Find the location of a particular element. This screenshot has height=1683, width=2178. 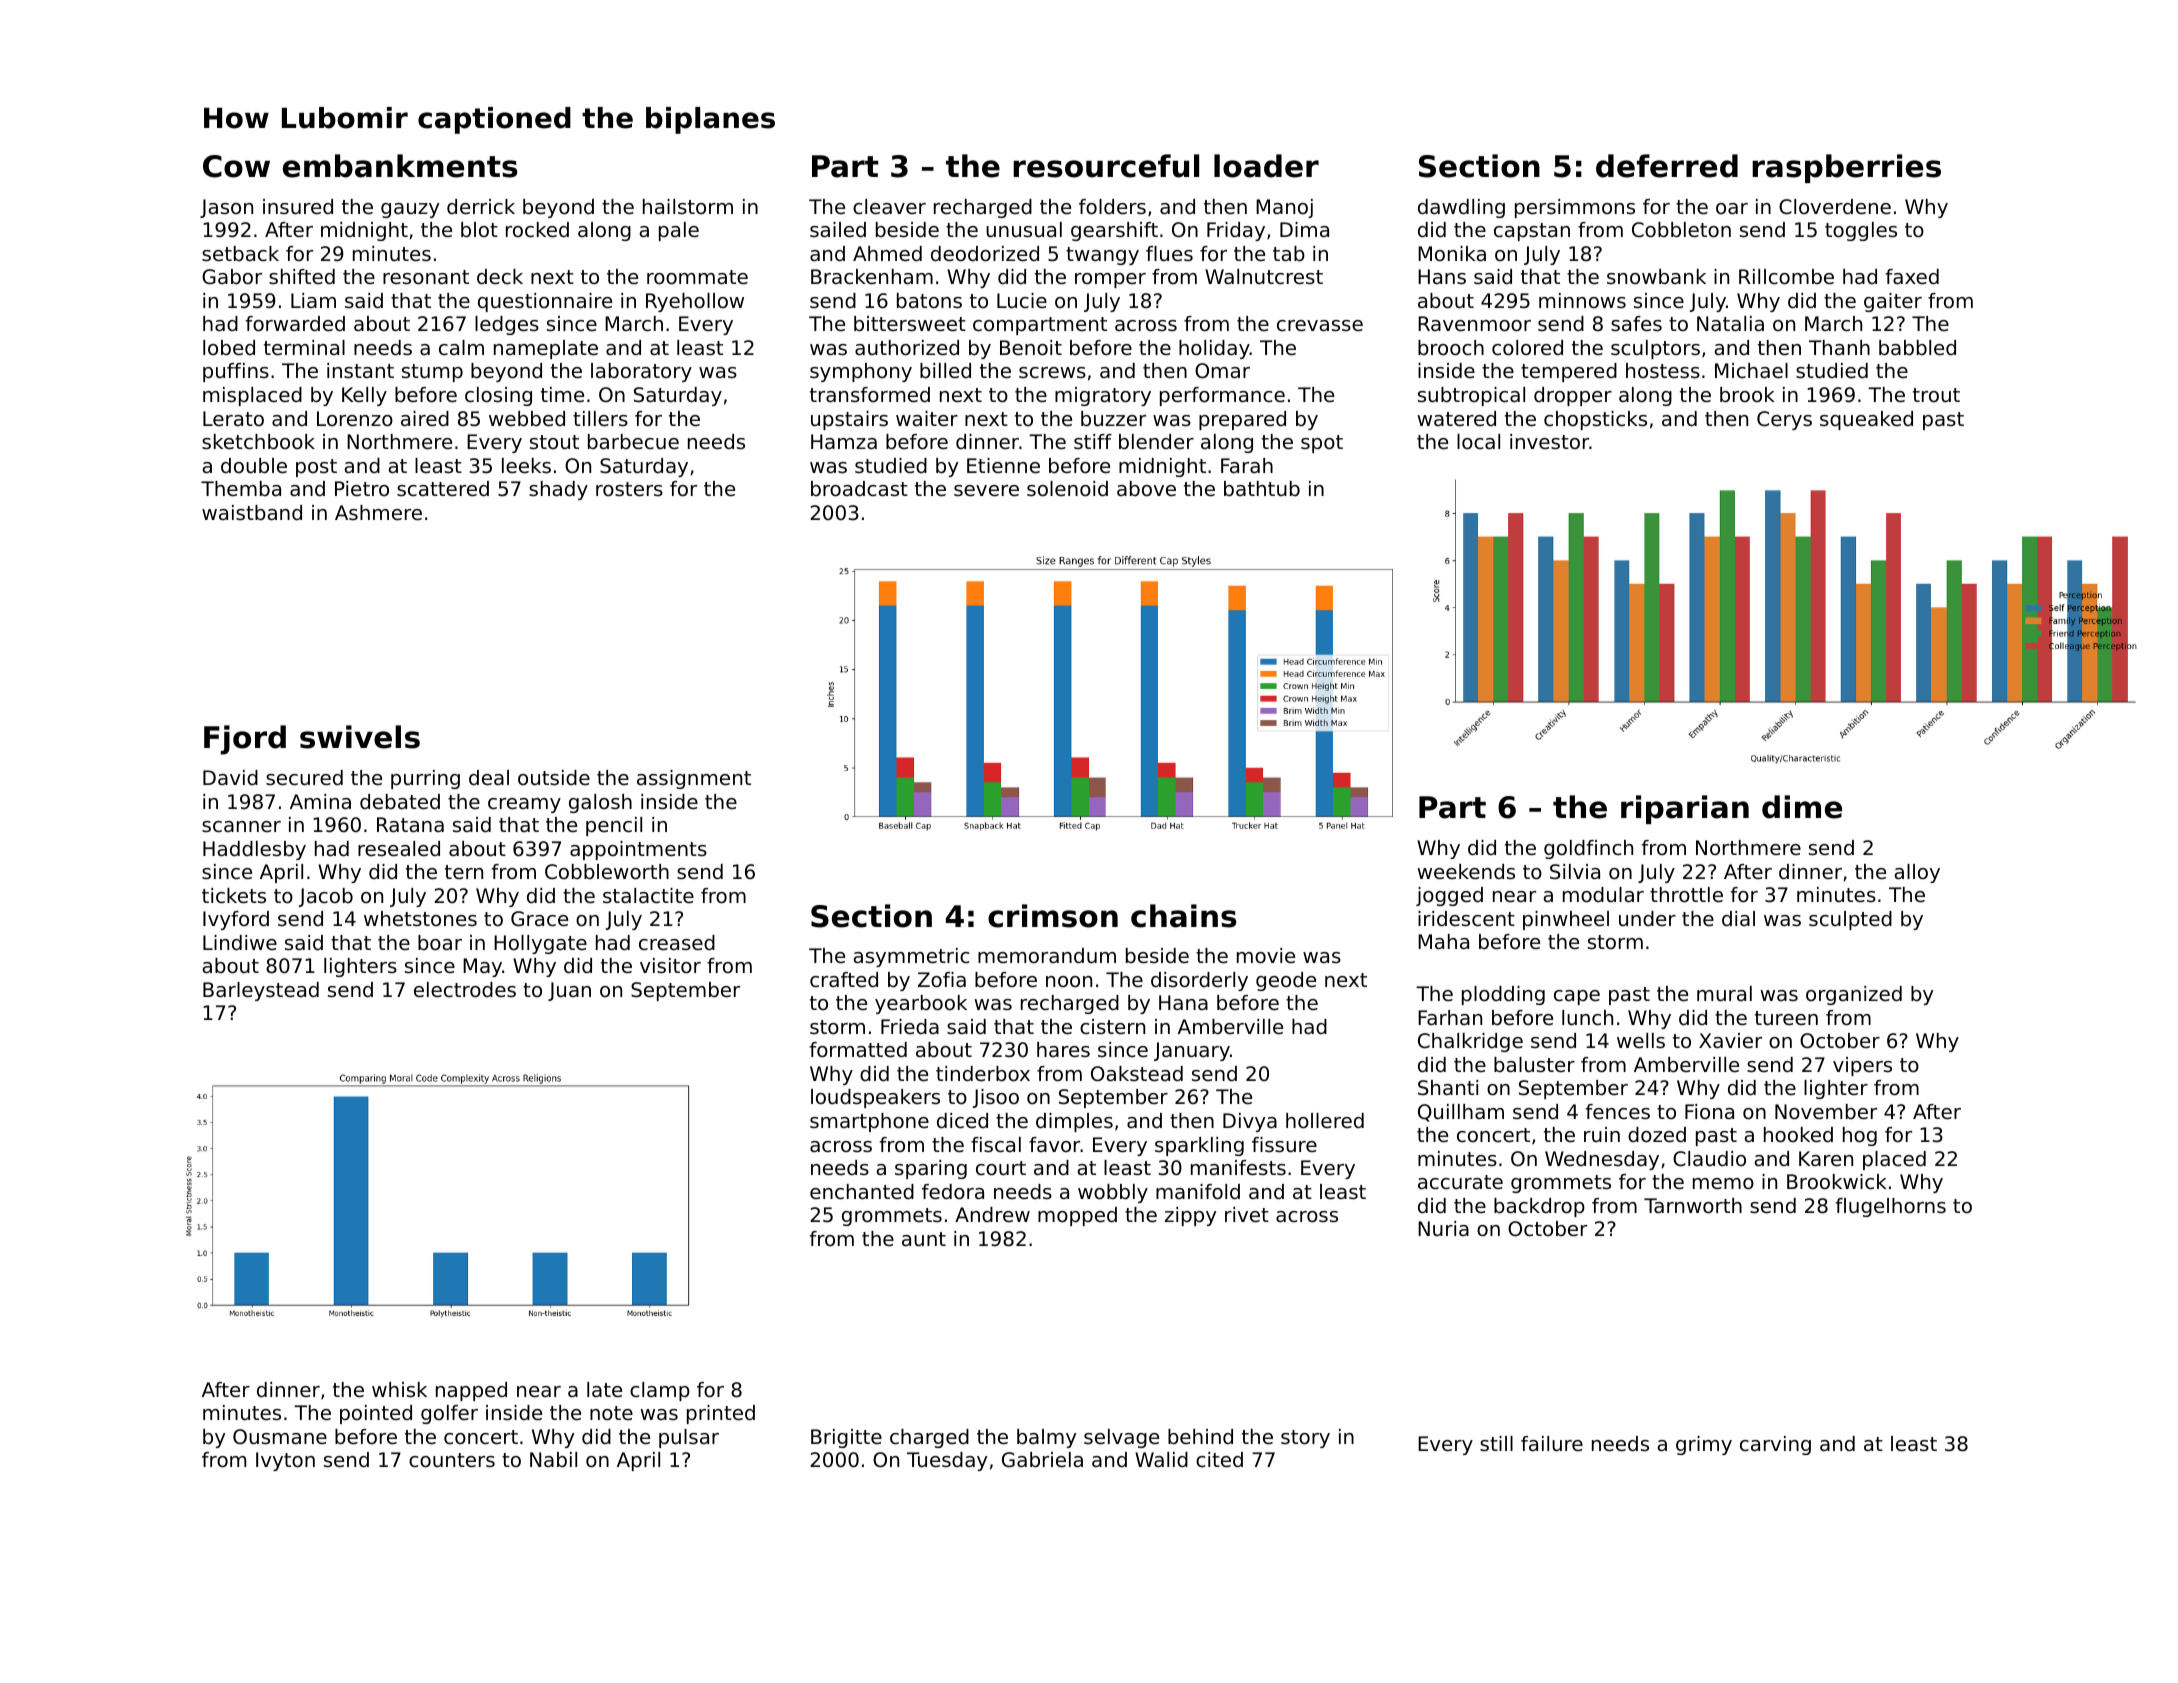

Hamza is located at coordinates (844, 441).
